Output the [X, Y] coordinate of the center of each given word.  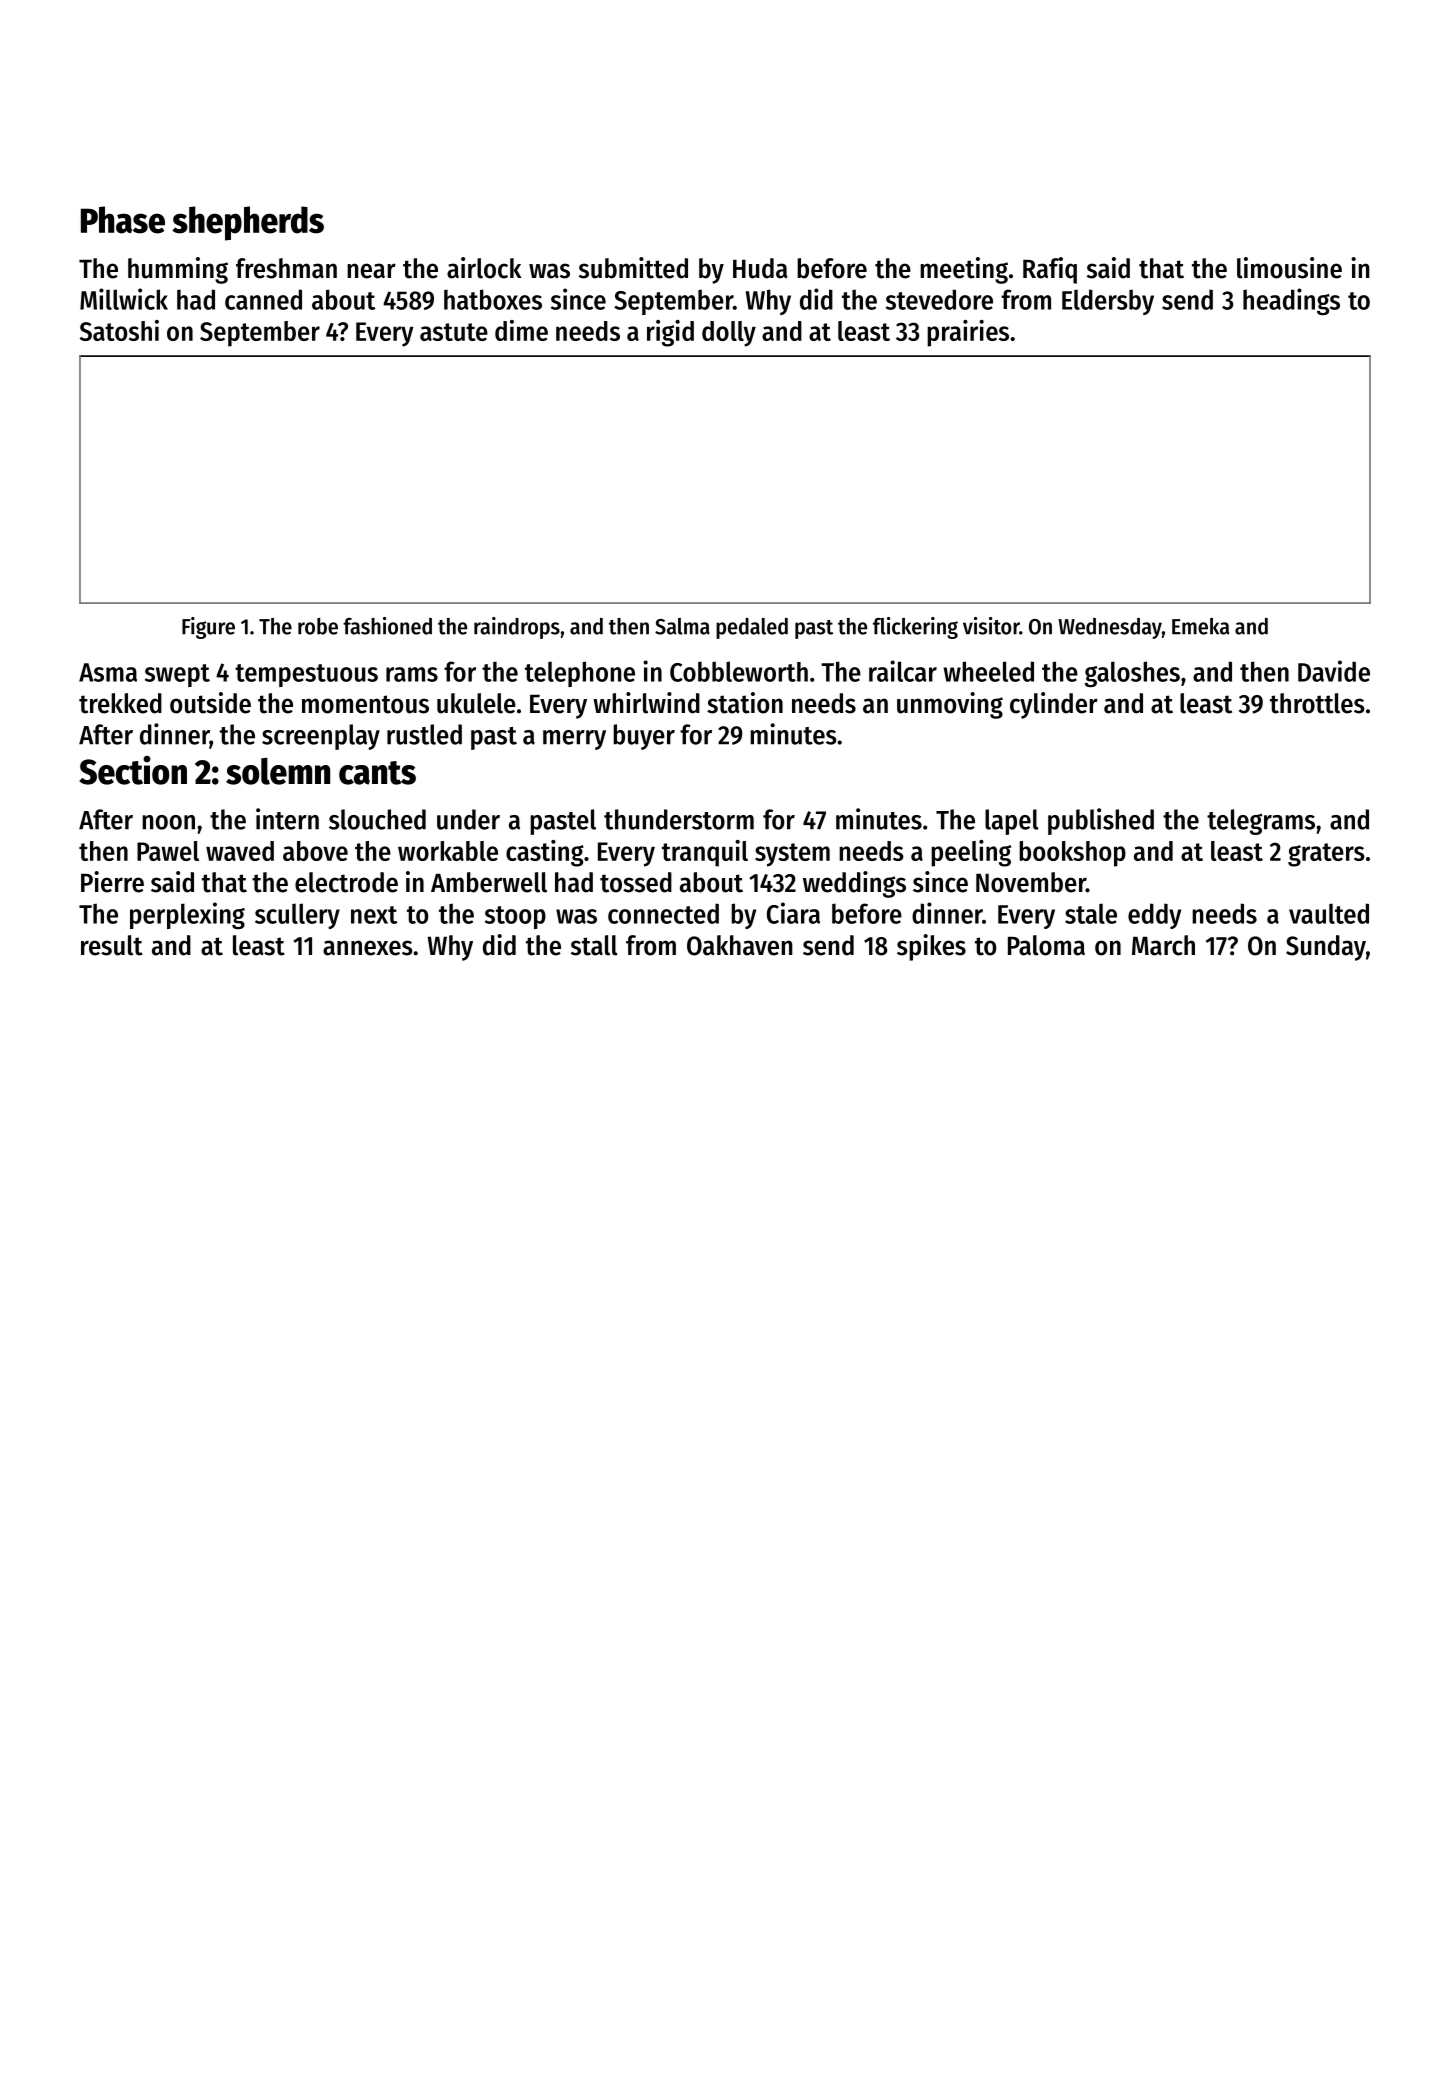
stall [594, 945]
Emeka [1200, 626]
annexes [368, 948]
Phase [123, 220]
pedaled [752, 628]
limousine [1289, 268]
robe [318, 626]
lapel [1012, 822]
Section [133, 770]
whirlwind [646, 703]
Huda [760, 268]
